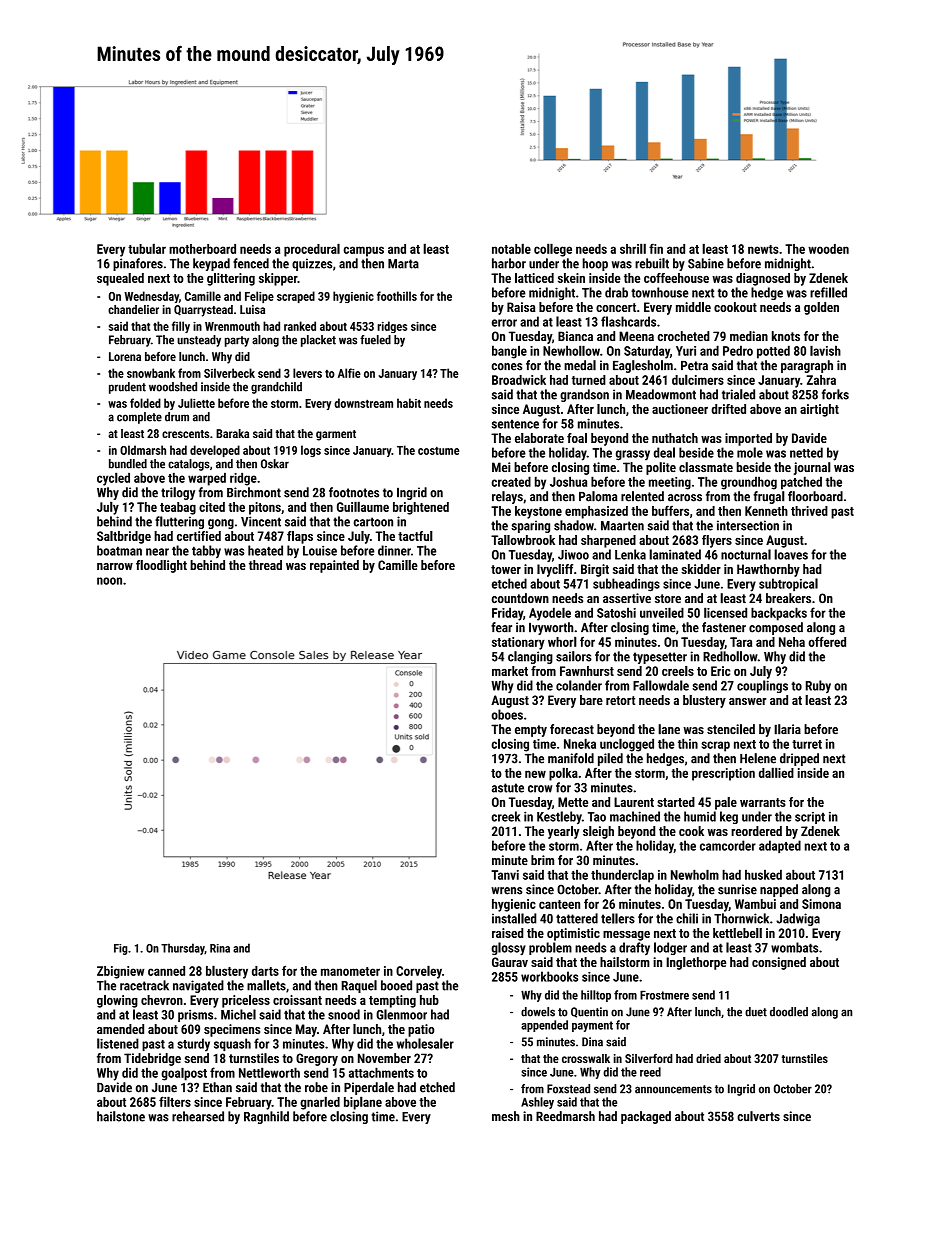  What do you see at coordinates (698, 379) in the image?
I see `dulcimers` at bounding box center [698, 379].
